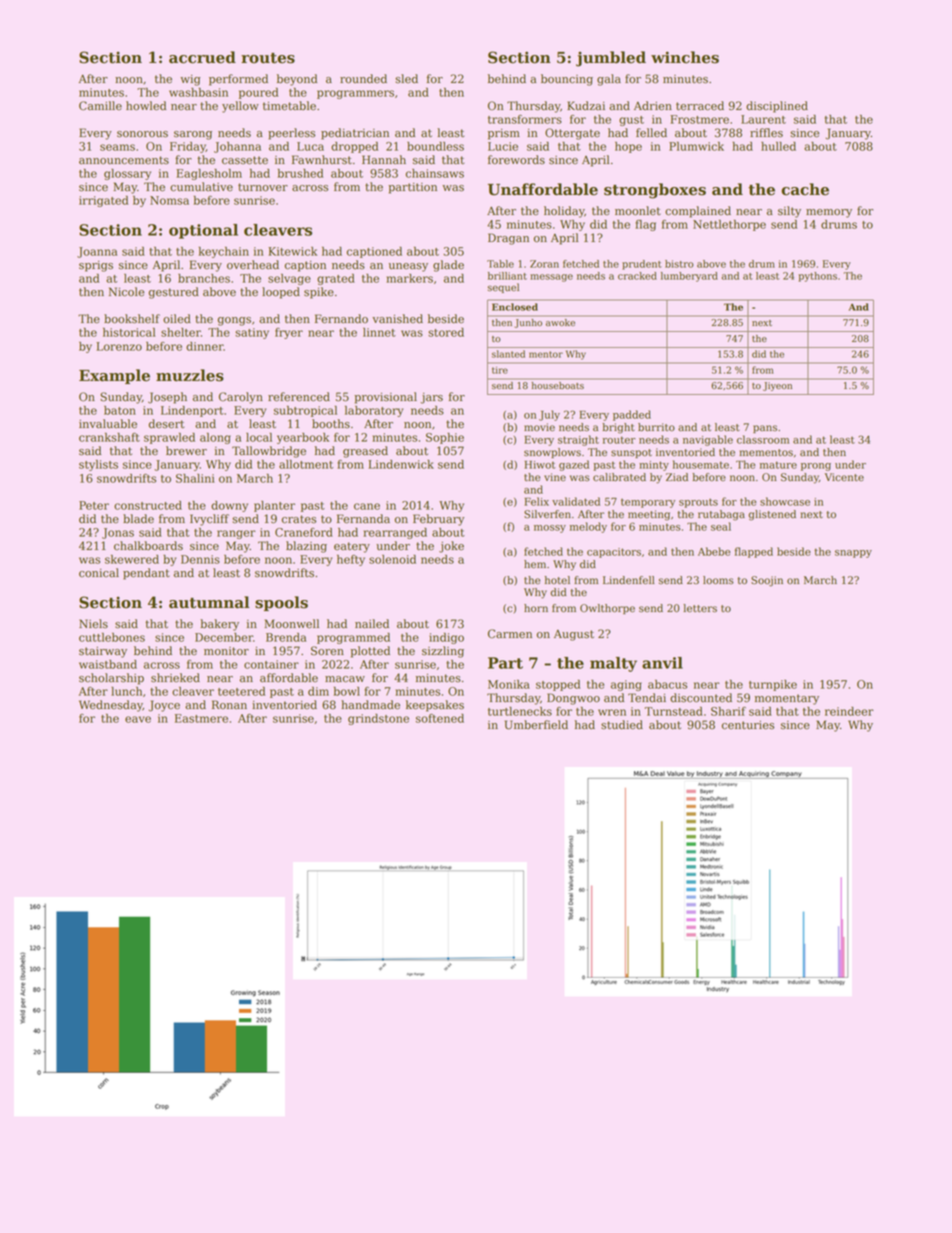 The height and width of the document is (1233, 952). I want to click on cache, so click(805, 189).
